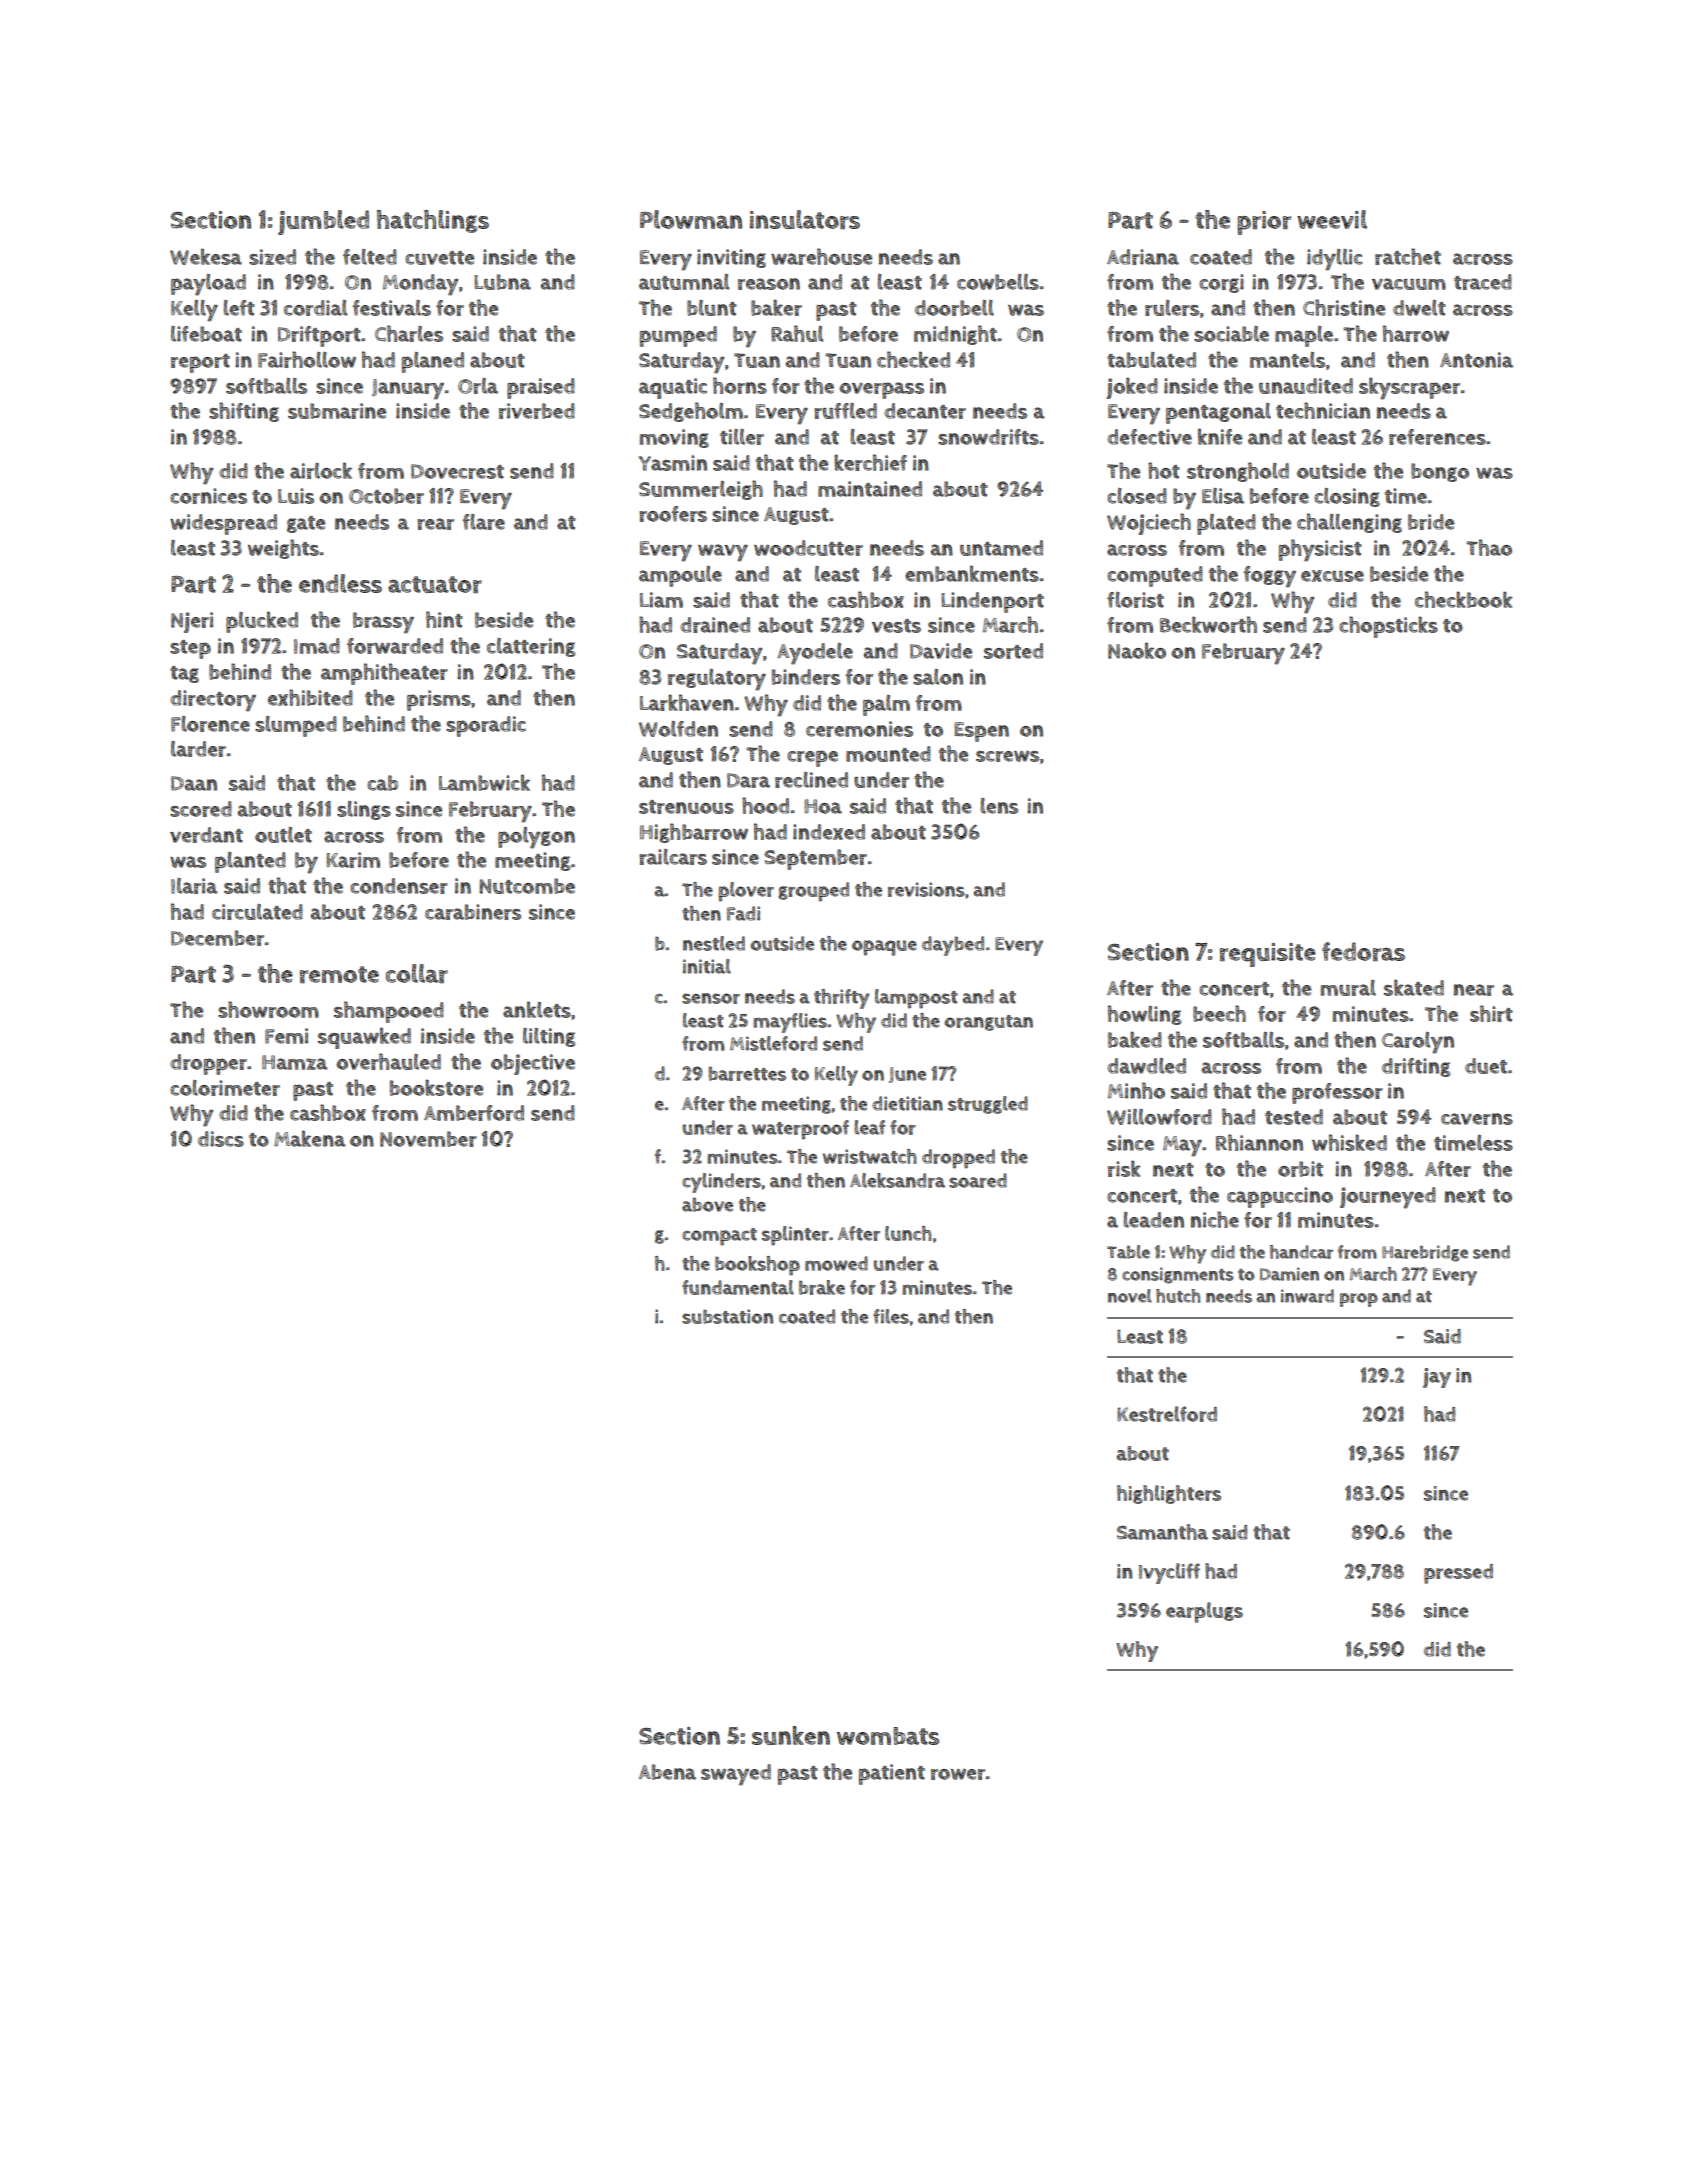 Image resolution: width=1683 pixels, height=2178 pixels. Describe the element at coordinates (1348, 988) in the screenshot. I see `mural` at that location.
